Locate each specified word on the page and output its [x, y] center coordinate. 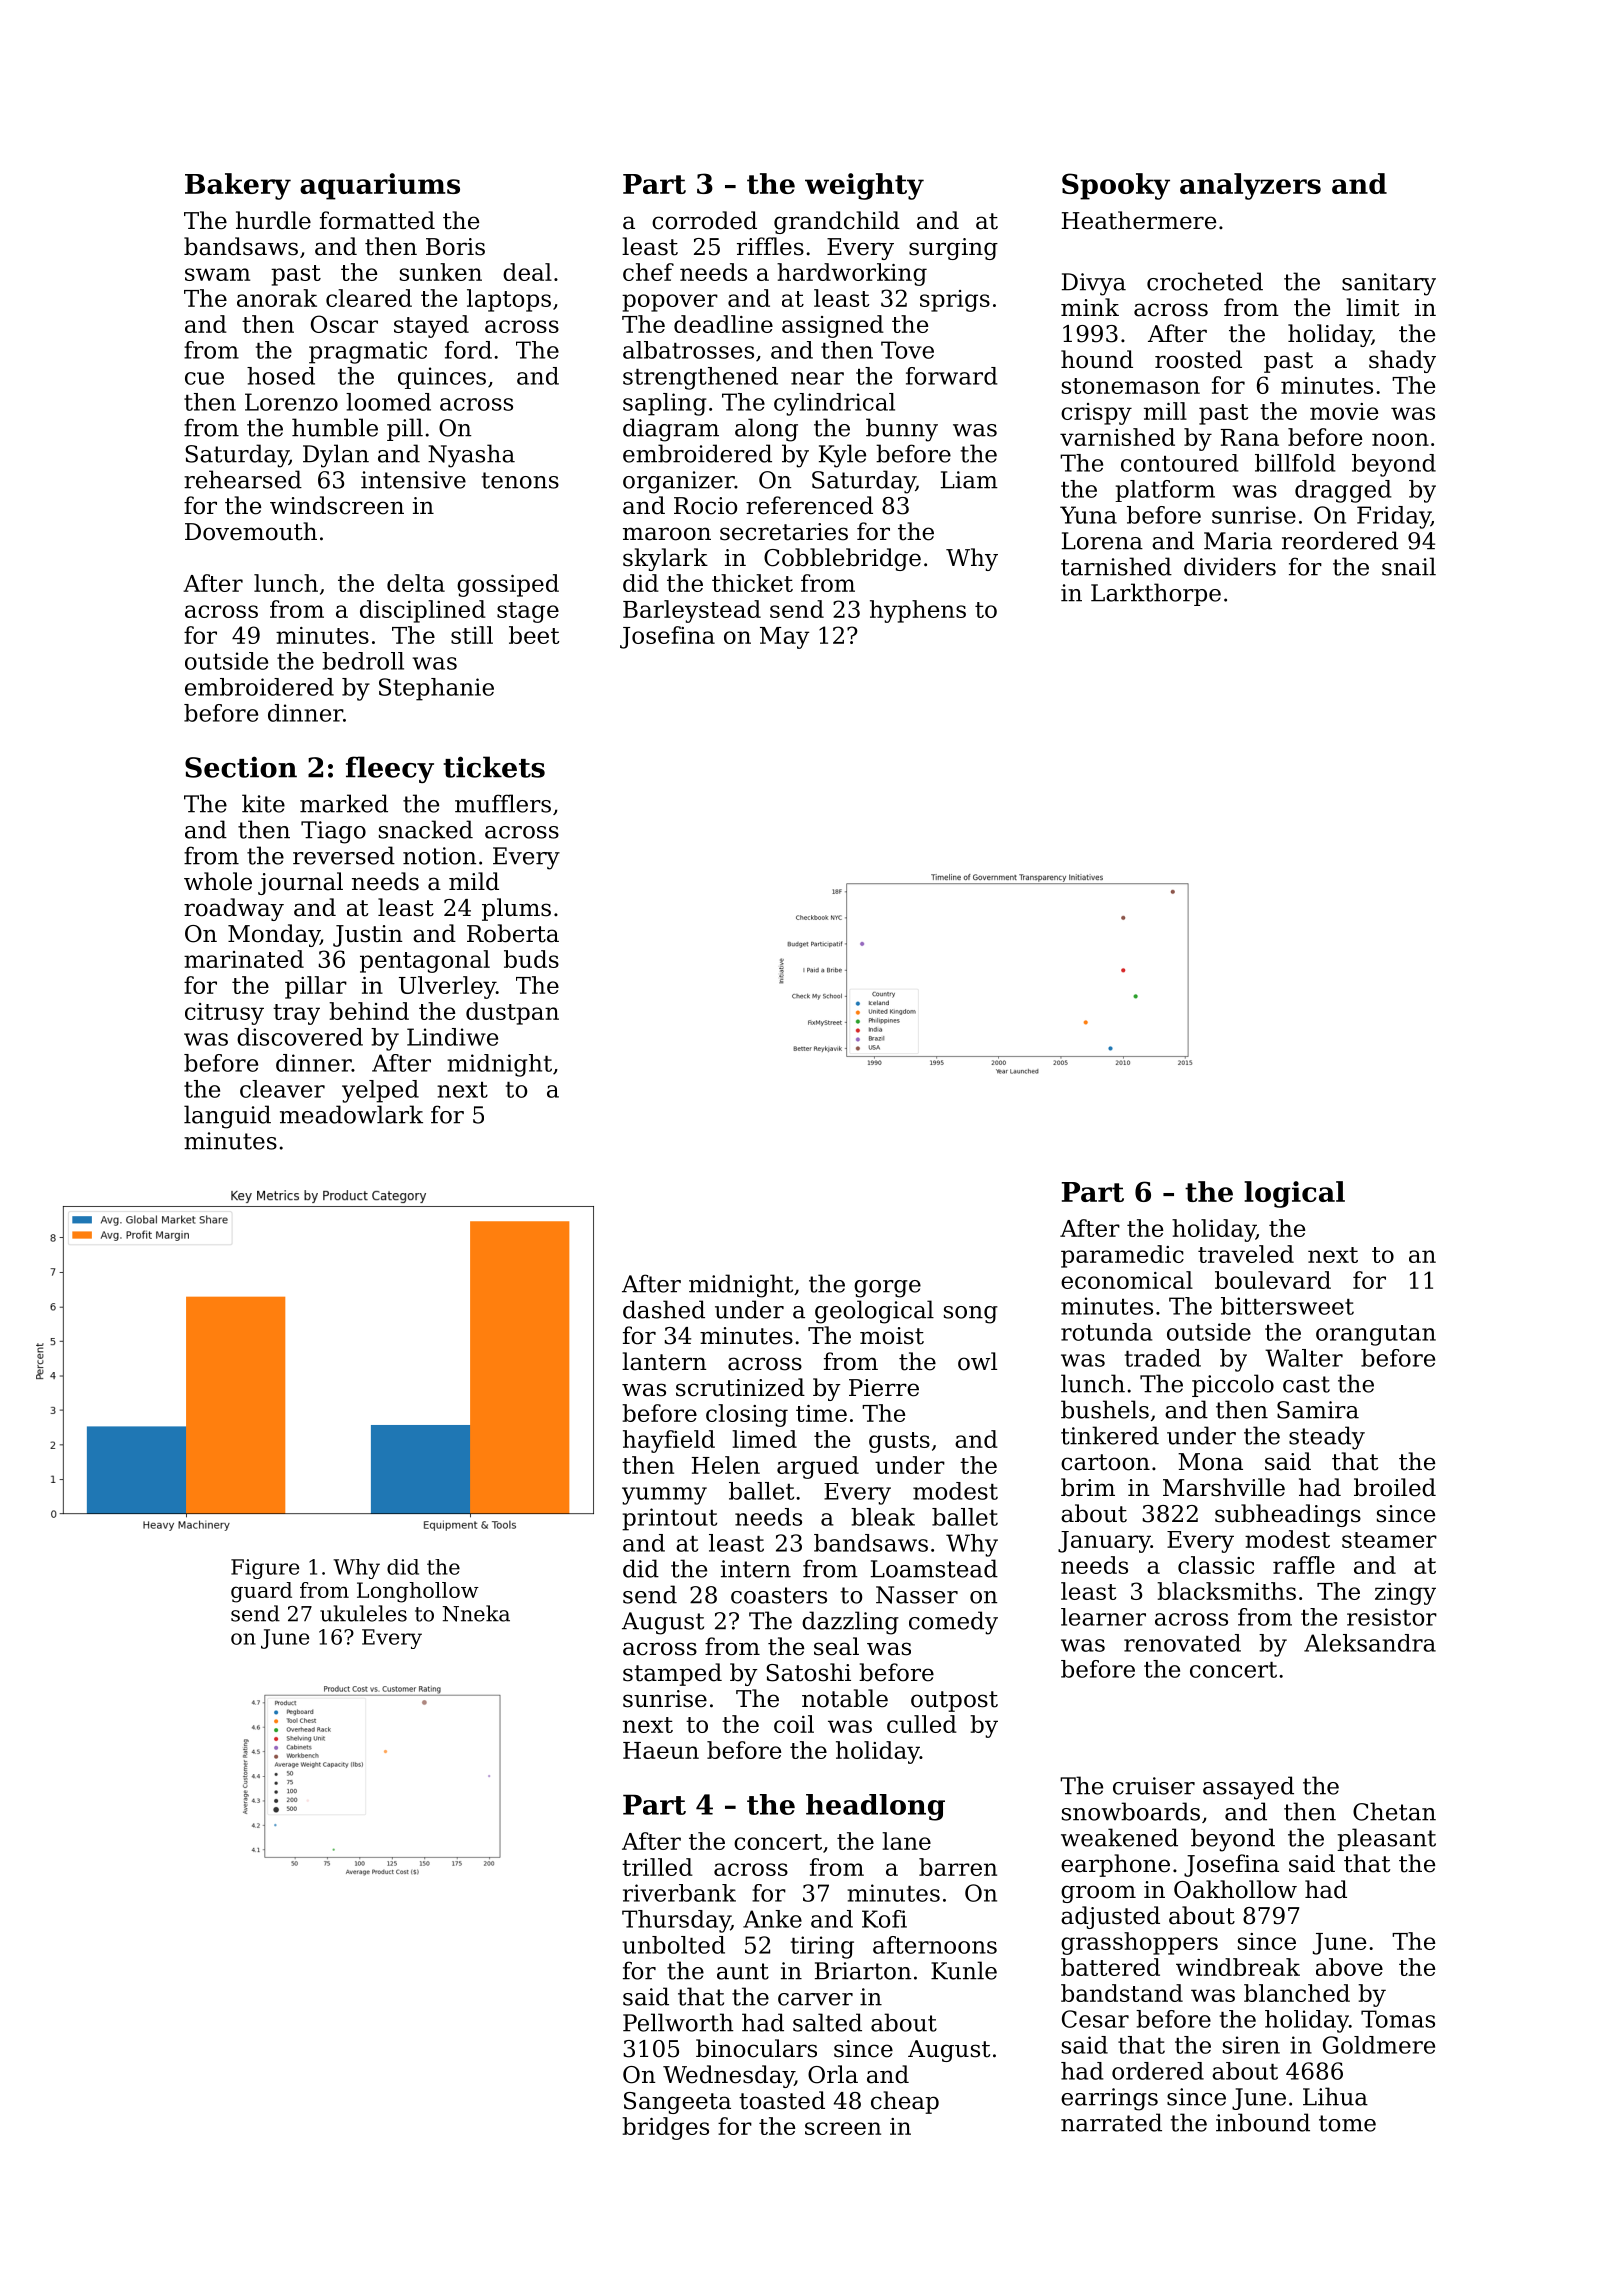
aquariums [380, 186]
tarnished [1116, 566]
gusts [899, 1442]
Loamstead [934, 1568]
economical [1127, 1280]
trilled [657, 1867]
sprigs [955, 301]
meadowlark [351, 1114]
